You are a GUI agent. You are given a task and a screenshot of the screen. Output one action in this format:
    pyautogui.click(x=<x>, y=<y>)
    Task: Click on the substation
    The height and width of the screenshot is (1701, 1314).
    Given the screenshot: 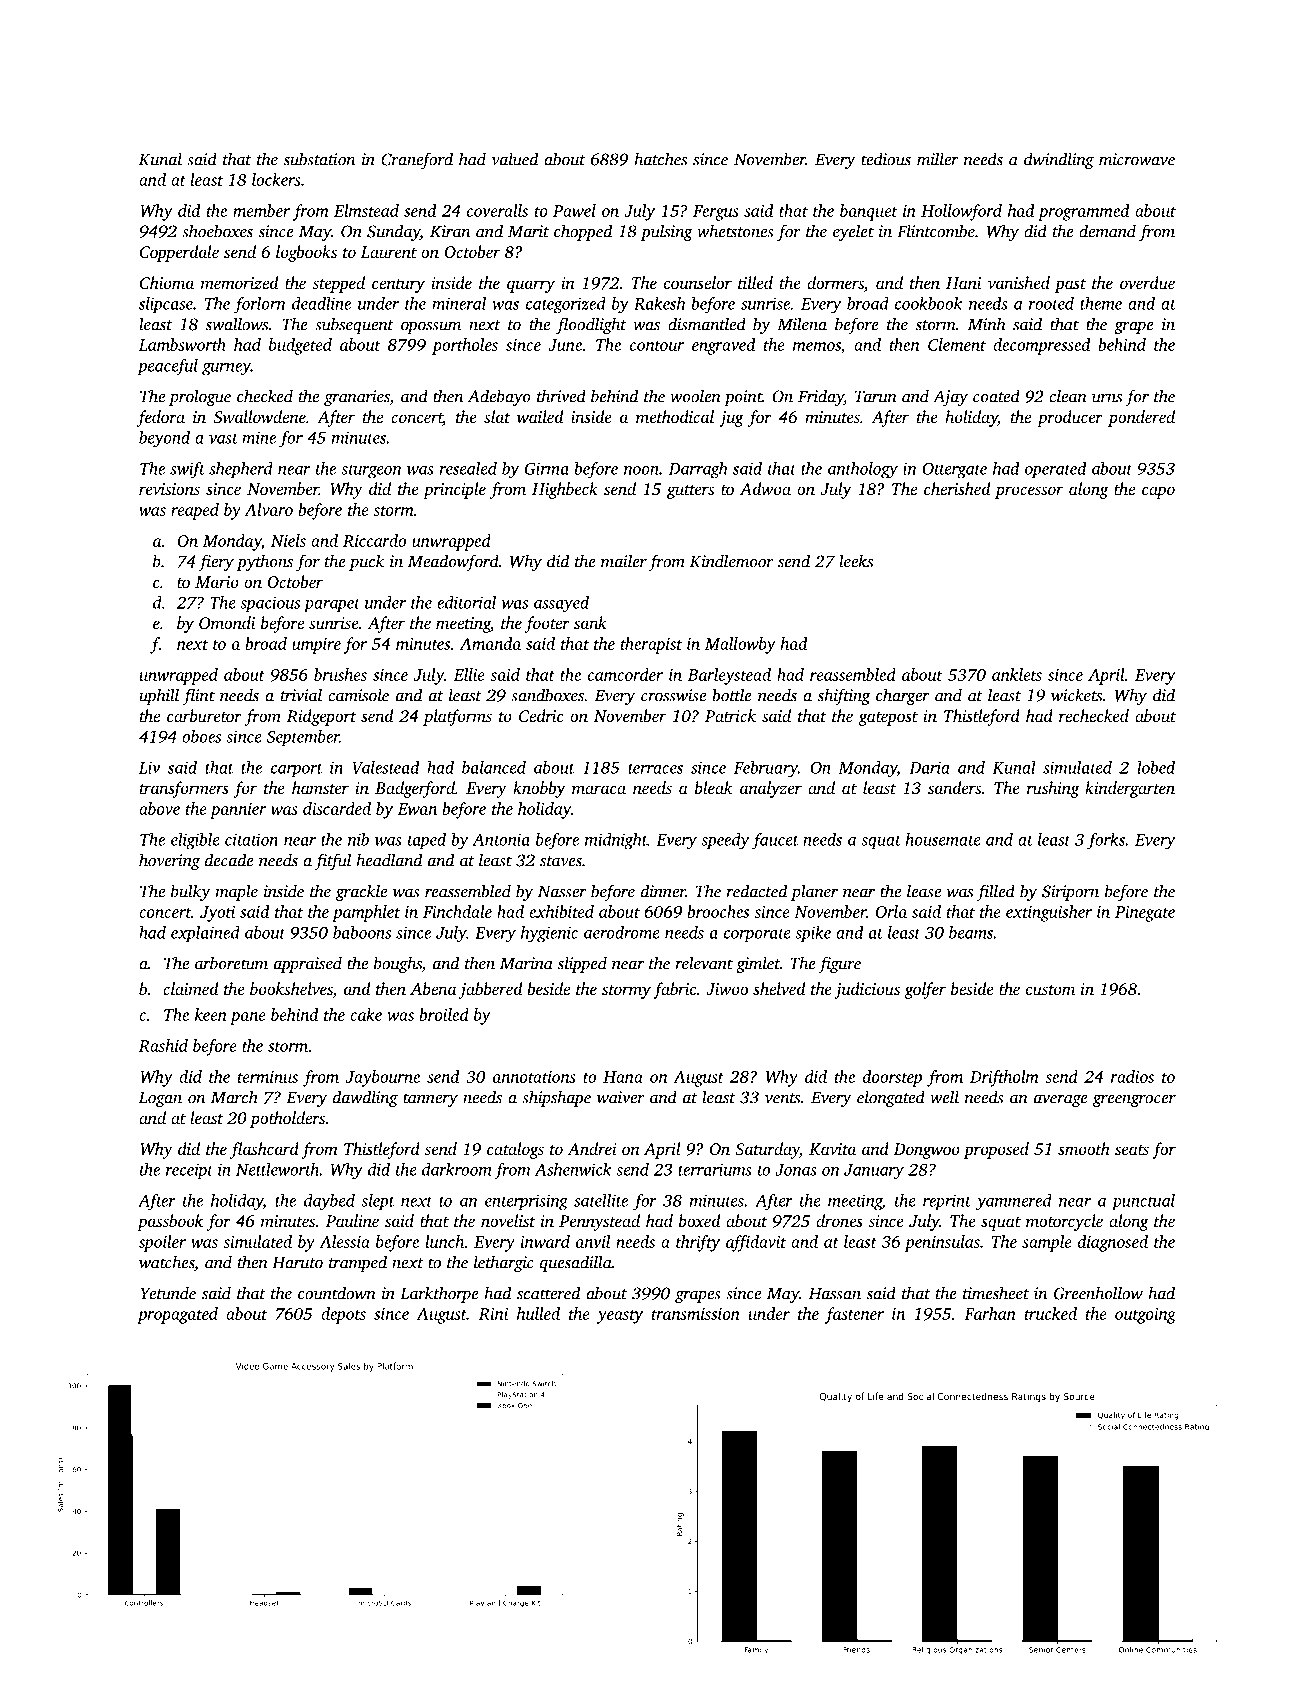 What is the action you would take?
    pyautogui.click(x=319, y=159)
